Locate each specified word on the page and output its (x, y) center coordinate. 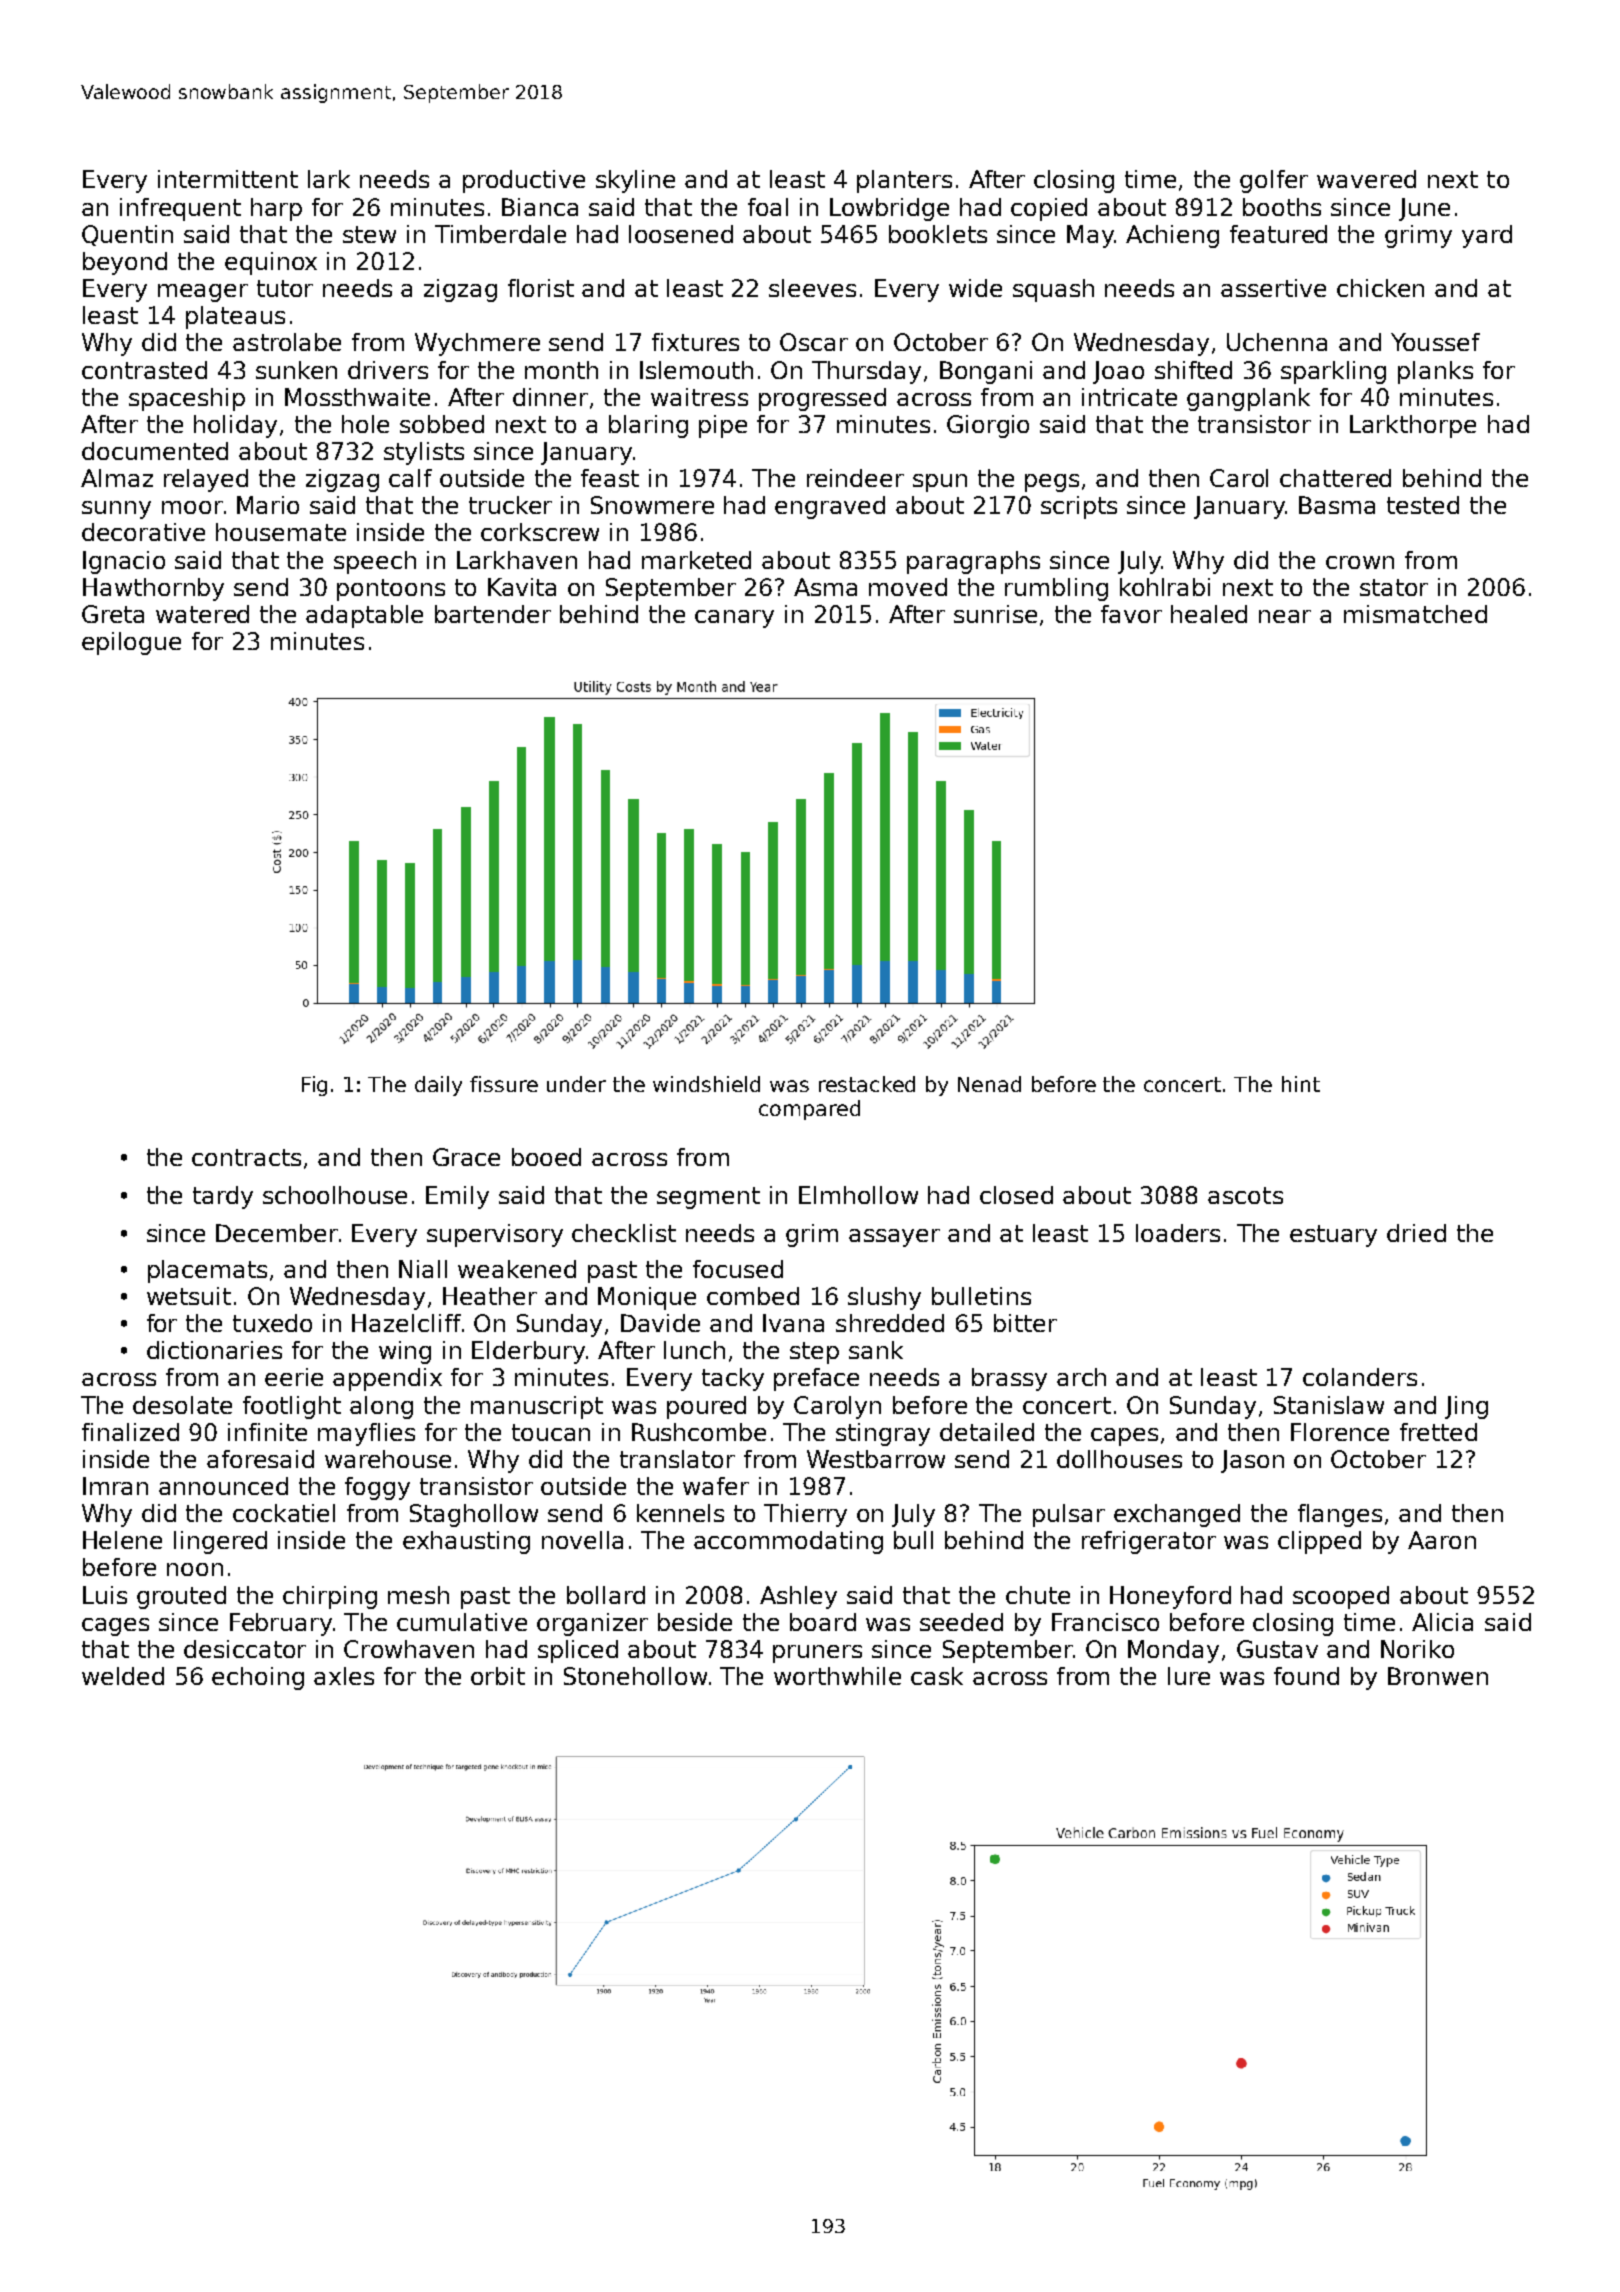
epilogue (131, 643)
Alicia (1442, 1622)
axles (344, 1676)
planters (904, 181)
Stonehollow (635, 1676)
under (576, 1084)
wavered (1366, 179)
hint (1301, 1084)
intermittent (228, 179)
